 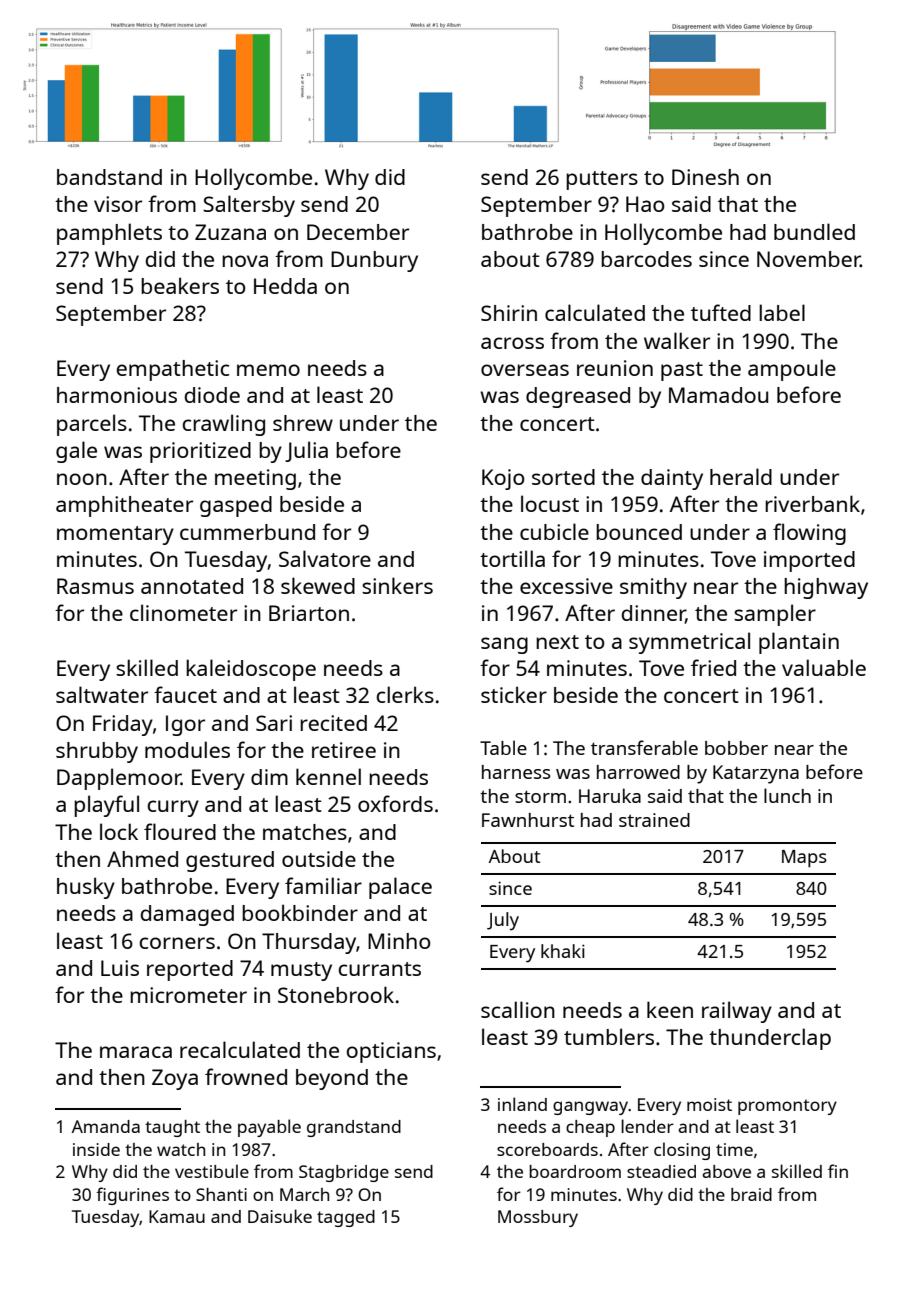 I want to click on empathetic, so click(x=173, y=370).
